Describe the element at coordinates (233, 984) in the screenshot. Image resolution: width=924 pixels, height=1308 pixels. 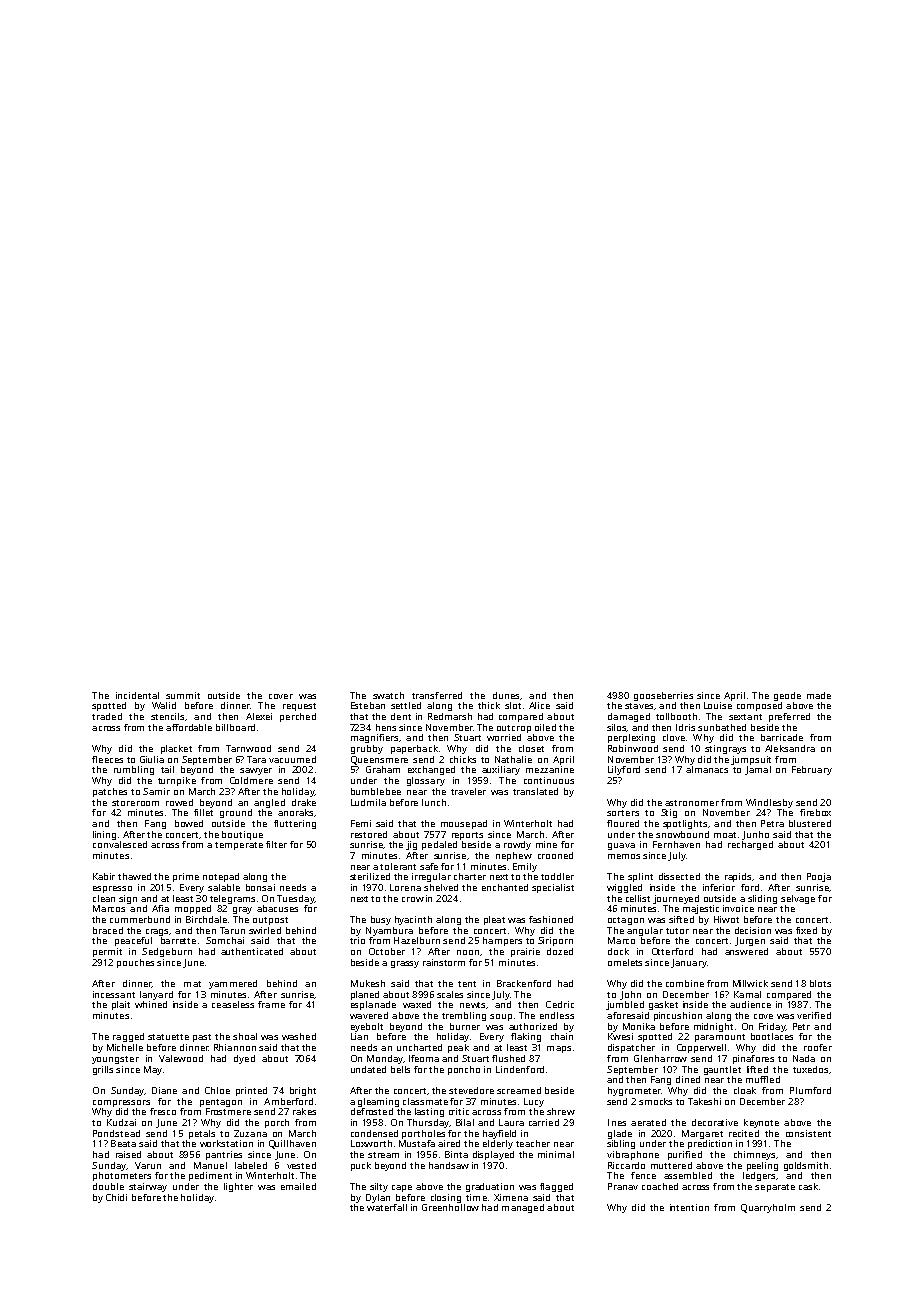
I see `yammered` at that location.
